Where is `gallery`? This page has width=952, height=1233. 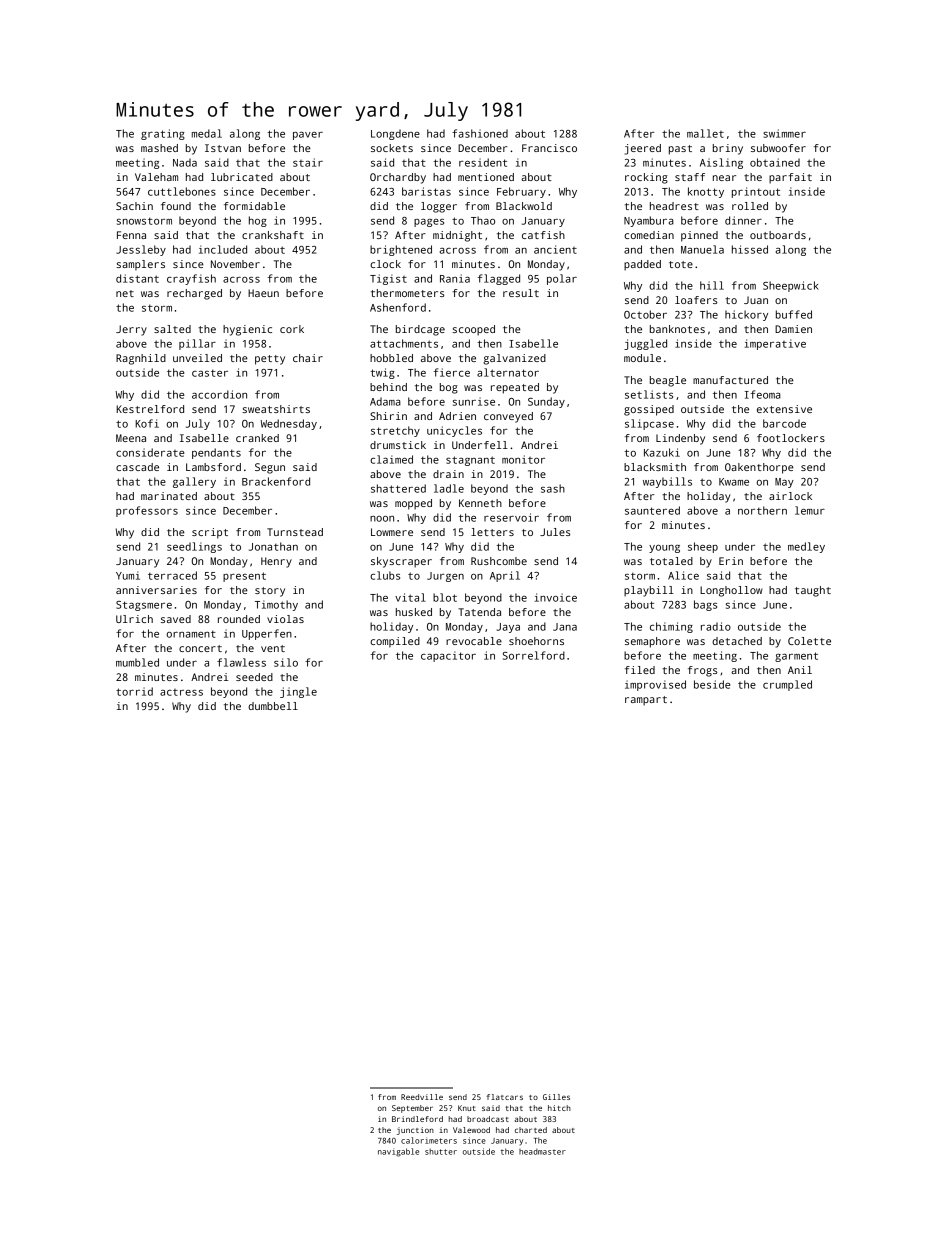
gallery is located at coordinates (194, 482).
